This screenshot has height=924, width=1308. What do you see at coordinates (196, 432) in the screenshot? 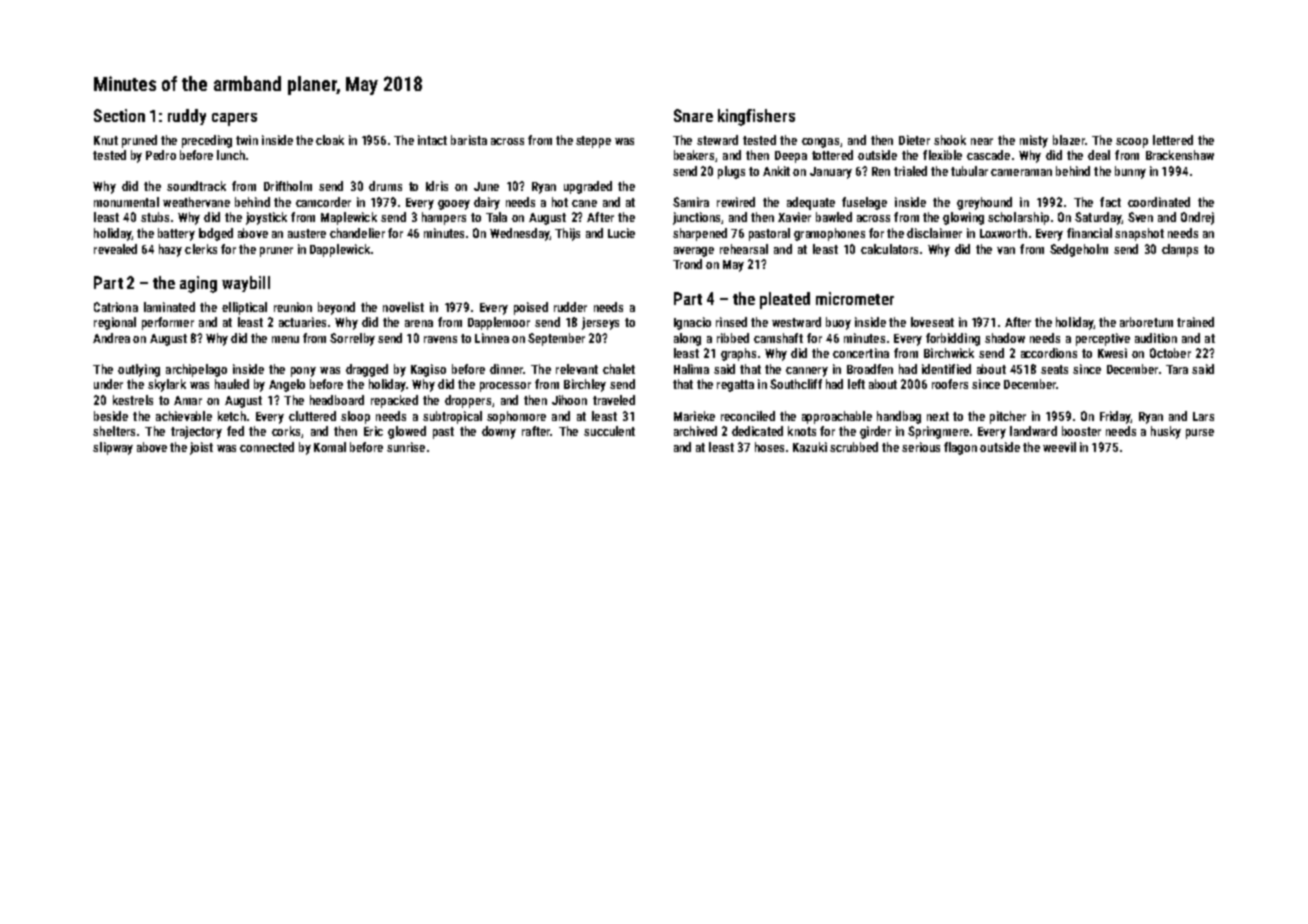
I see `trajectory` at bounding box center [196, 432].
